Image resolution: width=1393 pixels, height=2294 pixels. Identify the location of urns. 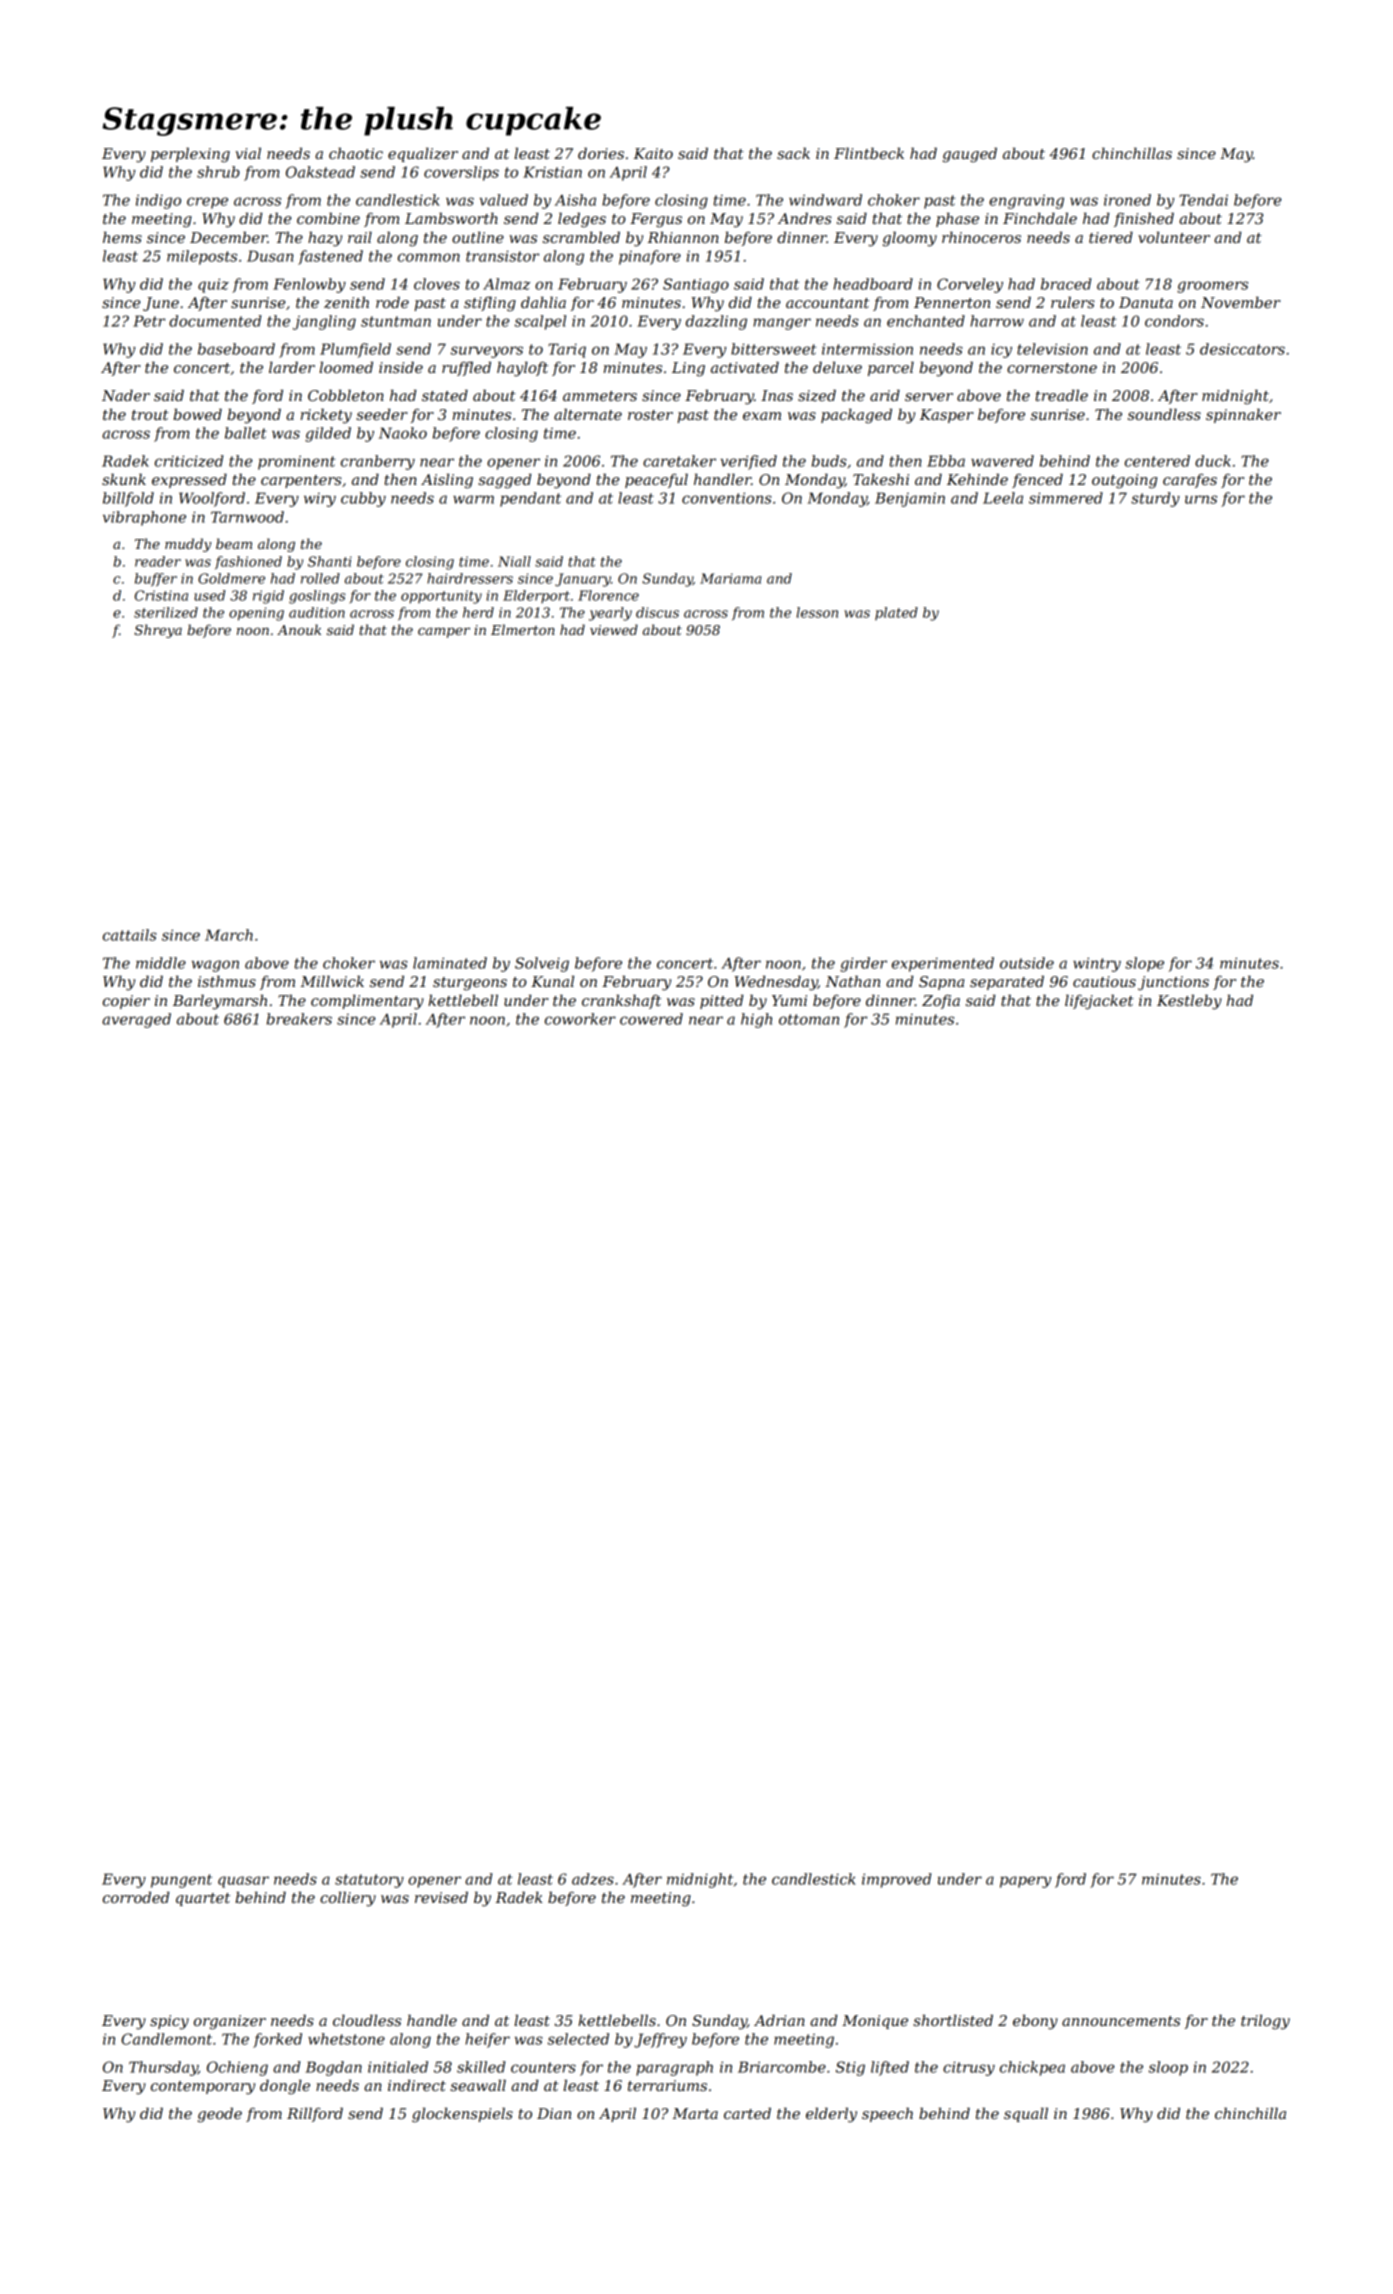
(1201, 499).
